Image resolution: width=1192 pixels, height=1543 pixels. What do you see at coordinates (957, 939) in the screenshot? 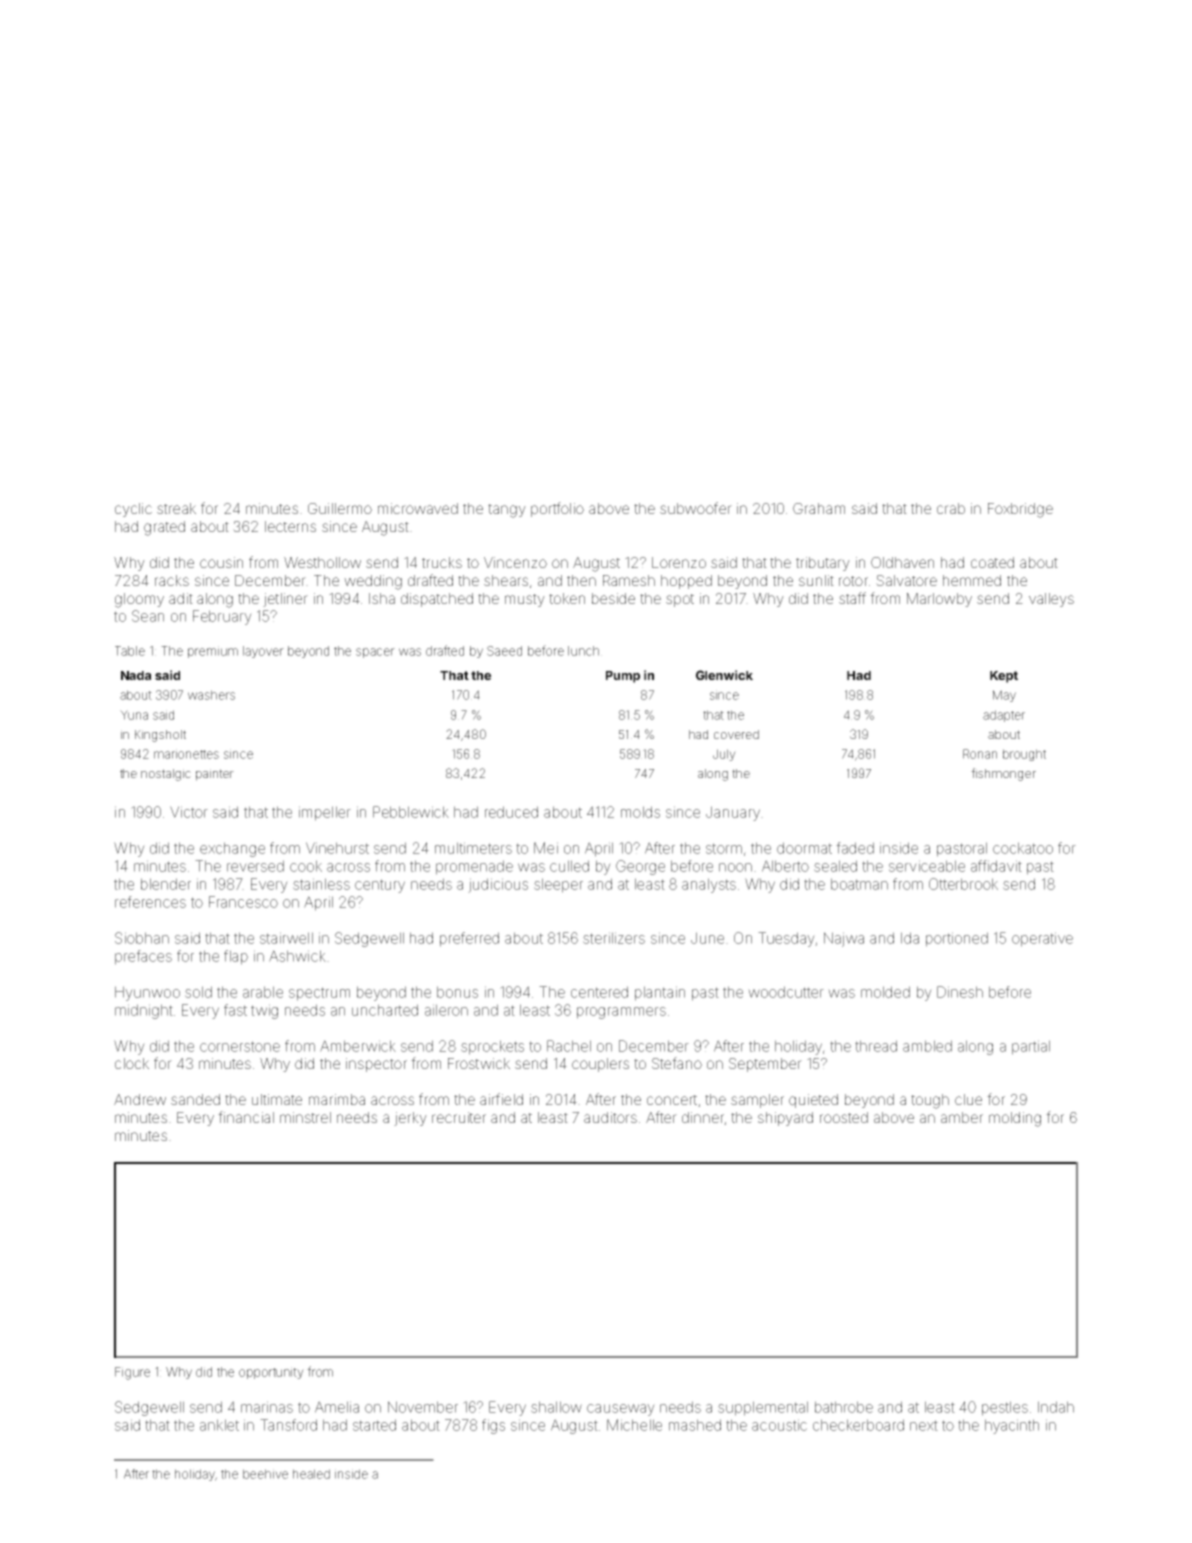
I see `portioned` at bounding box center [957, 939].
